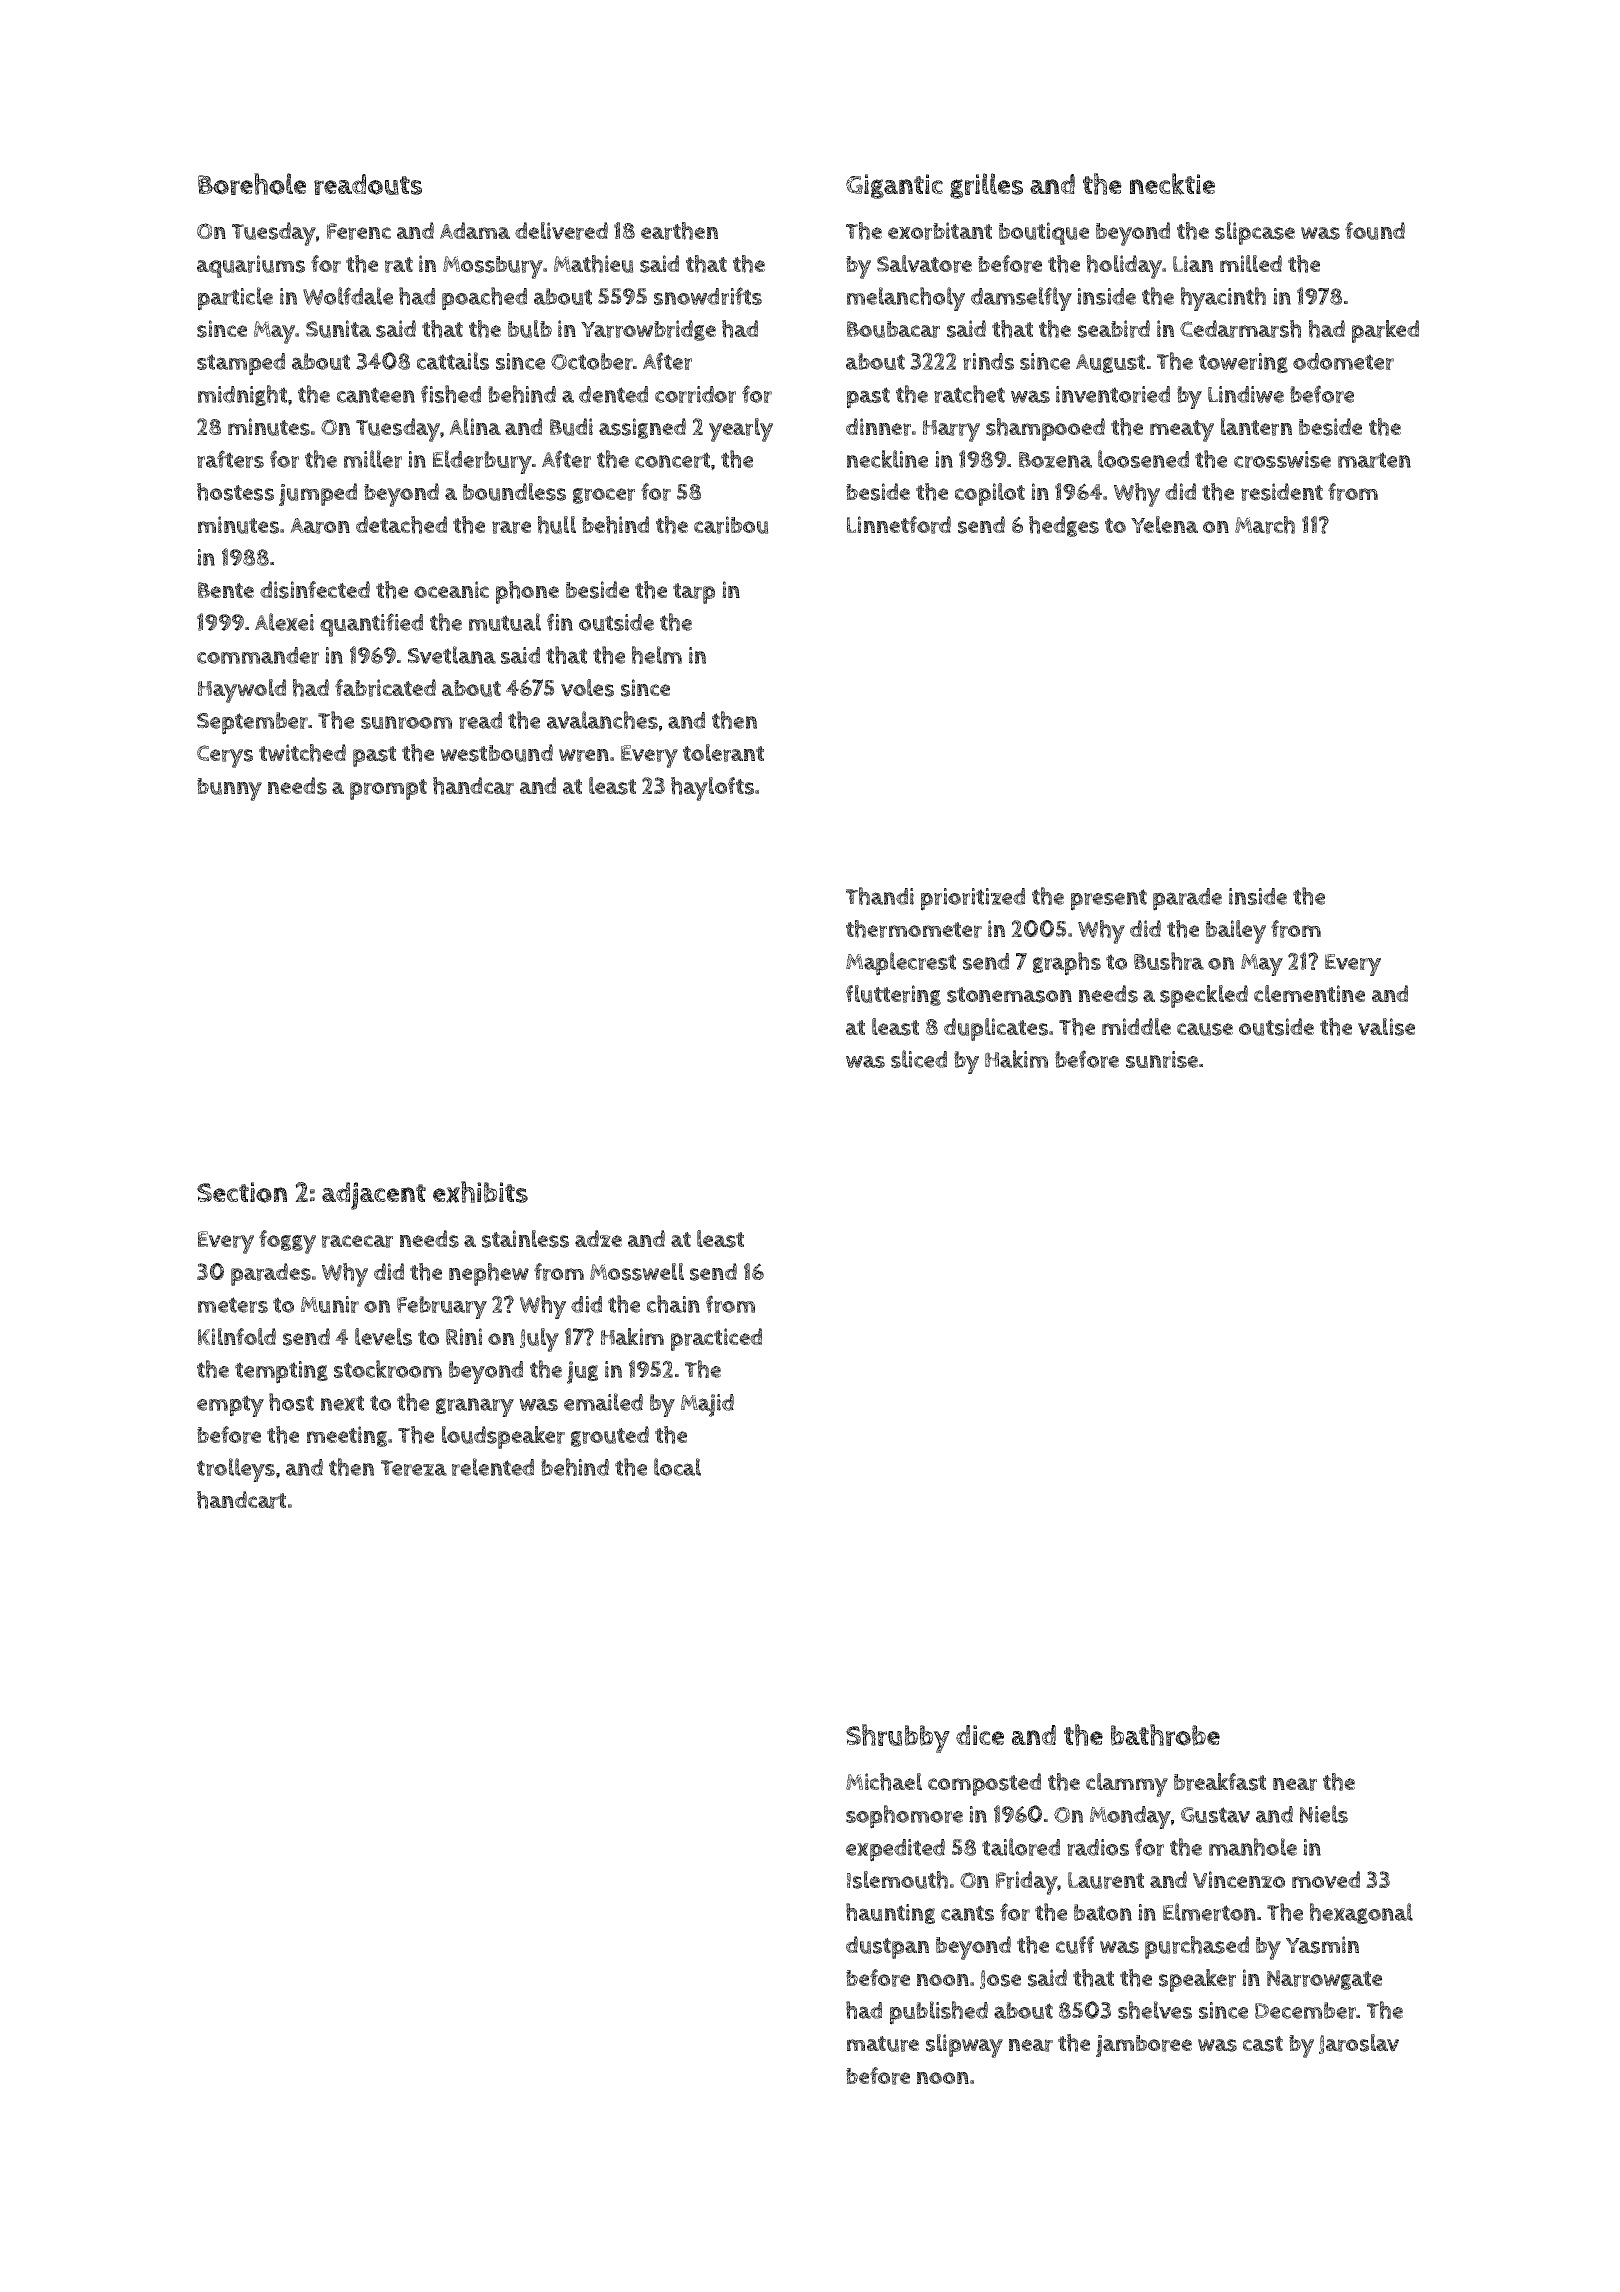  Describe the element at coordinates (1172, 184) in the screenshot. I see `necktie` at that location.
